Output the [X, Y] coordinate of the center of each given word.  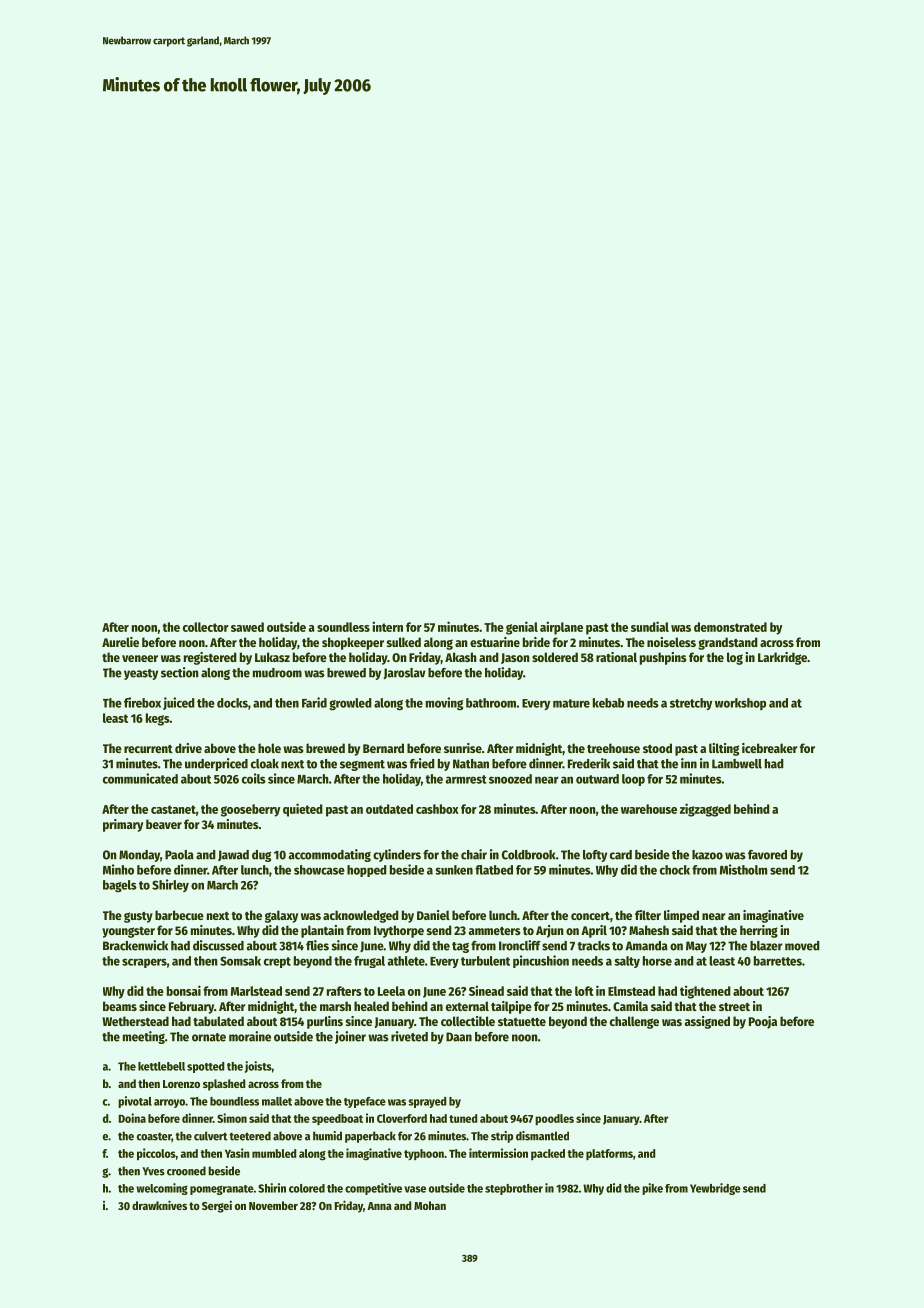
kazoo [707, 855]
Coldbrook [529, 855]
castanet [173, 809]
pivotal [135, 1102]
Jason [515, 658]
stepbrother [514, 1189]
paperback [370, 1137]
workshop [740, 704]
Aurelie [120, 642]
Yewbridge [715, 1189]
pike [652, 1189]
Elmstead [631, 991]
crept [277, 962]
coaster [154, 1137]
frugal [369, 962]
